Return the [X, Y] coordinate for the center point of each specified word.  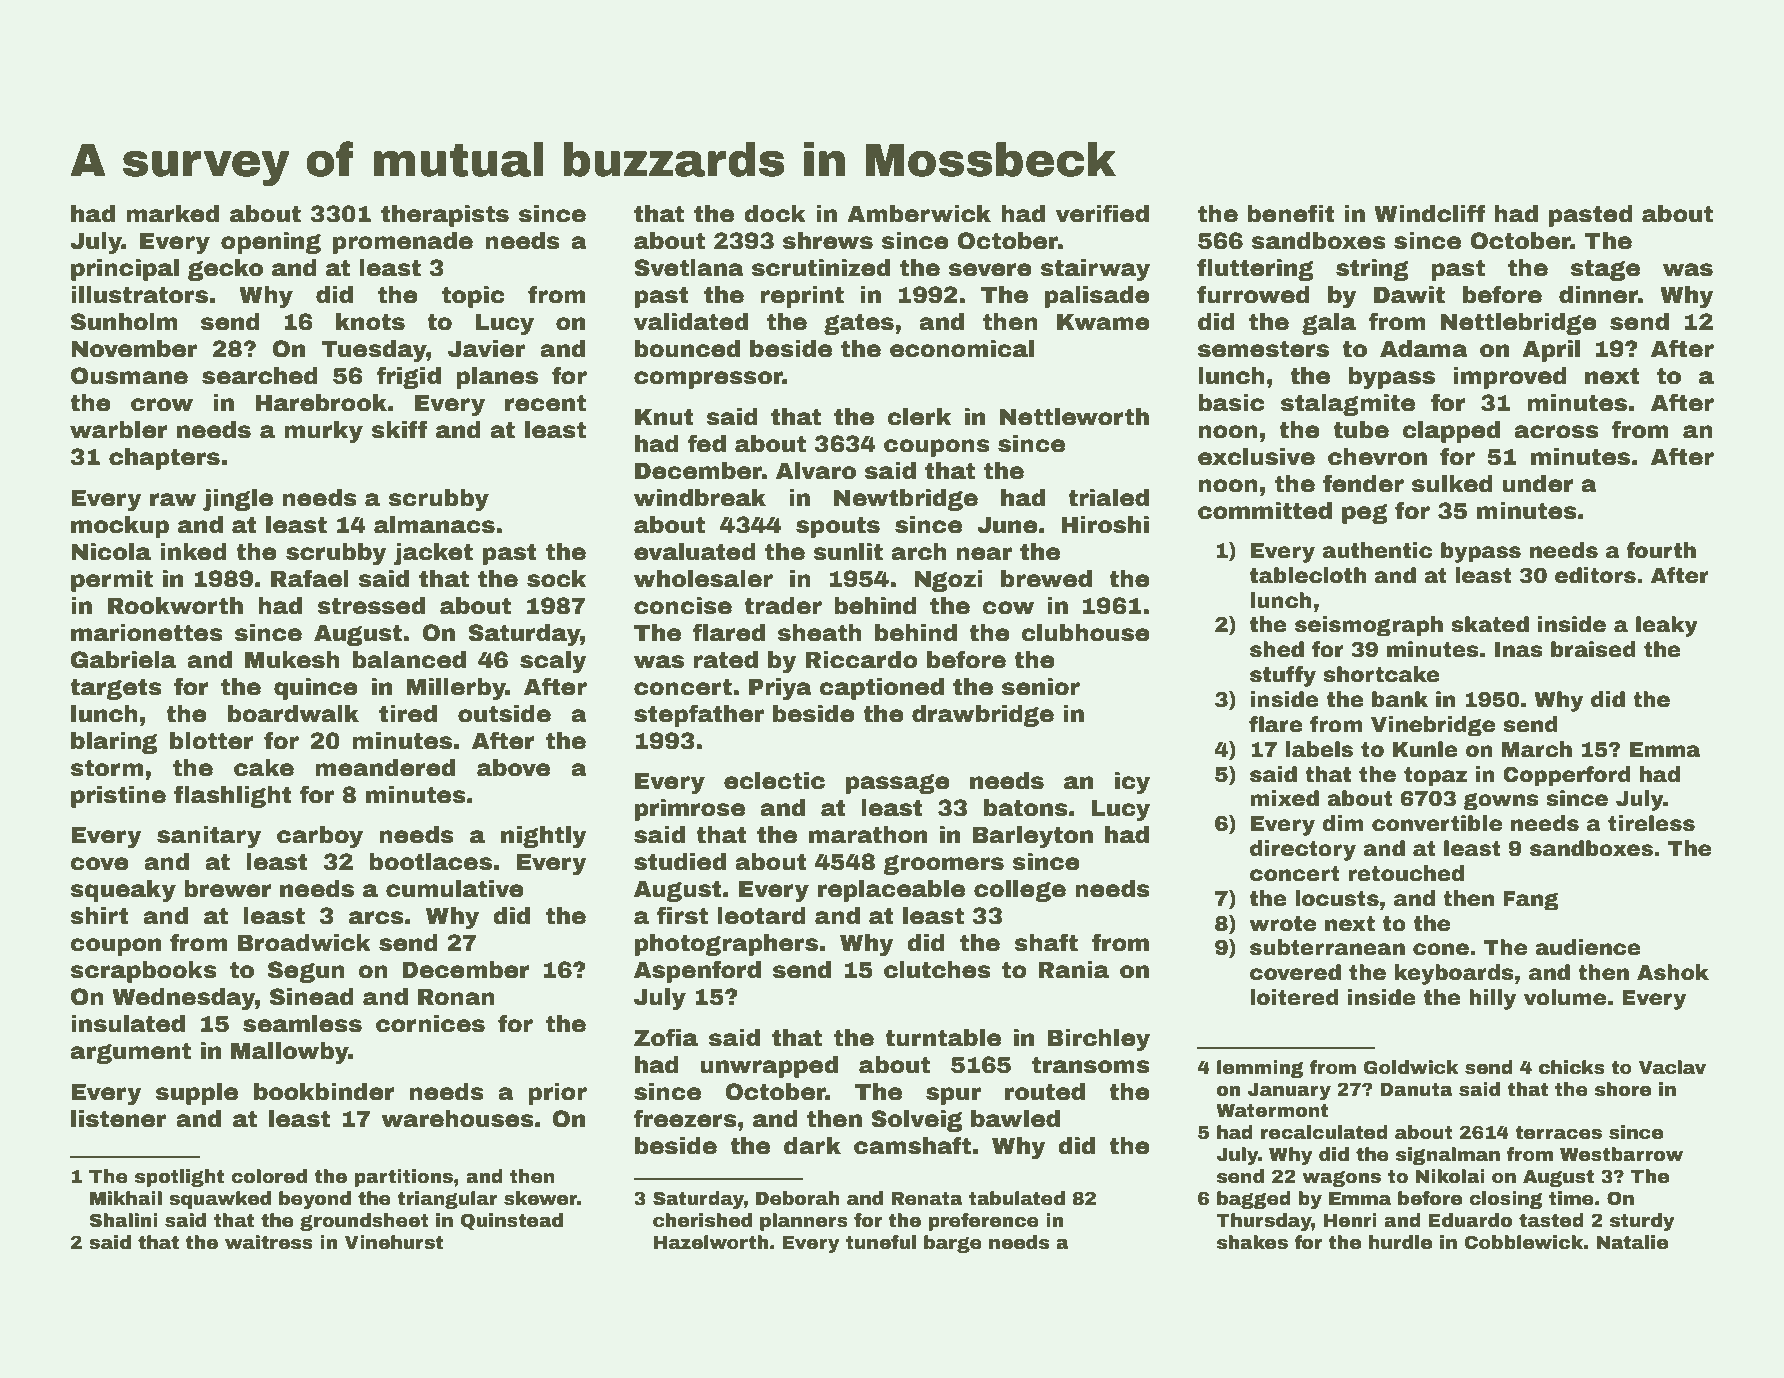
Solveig [916, 1121]
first [682, 915]
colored [269, 1176]
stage [1605, 270]
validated [691, 322]
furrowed [1253, 294]
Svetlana [689, 268]
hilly [1492, 999]
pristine [118, 797]
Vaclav [1672, 1067]
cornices [430, 1024]
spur [953, 1096]
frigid [408, 377]
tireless [1651, 823]
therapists [445, 216]
